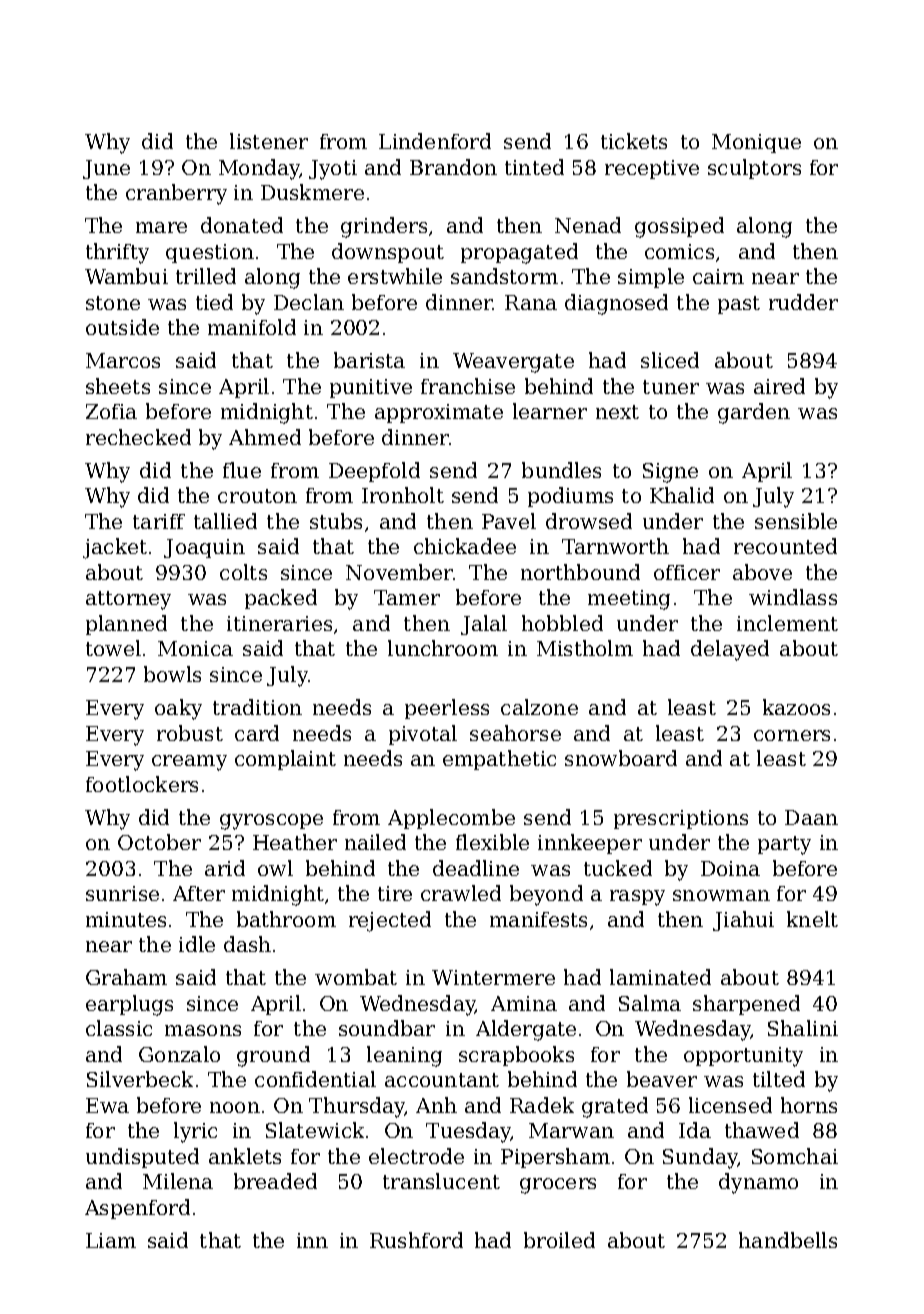 Image resolution: width=924 pixels, height=1314 pixels. I want to click on Wintermere, so click(493, 977).
